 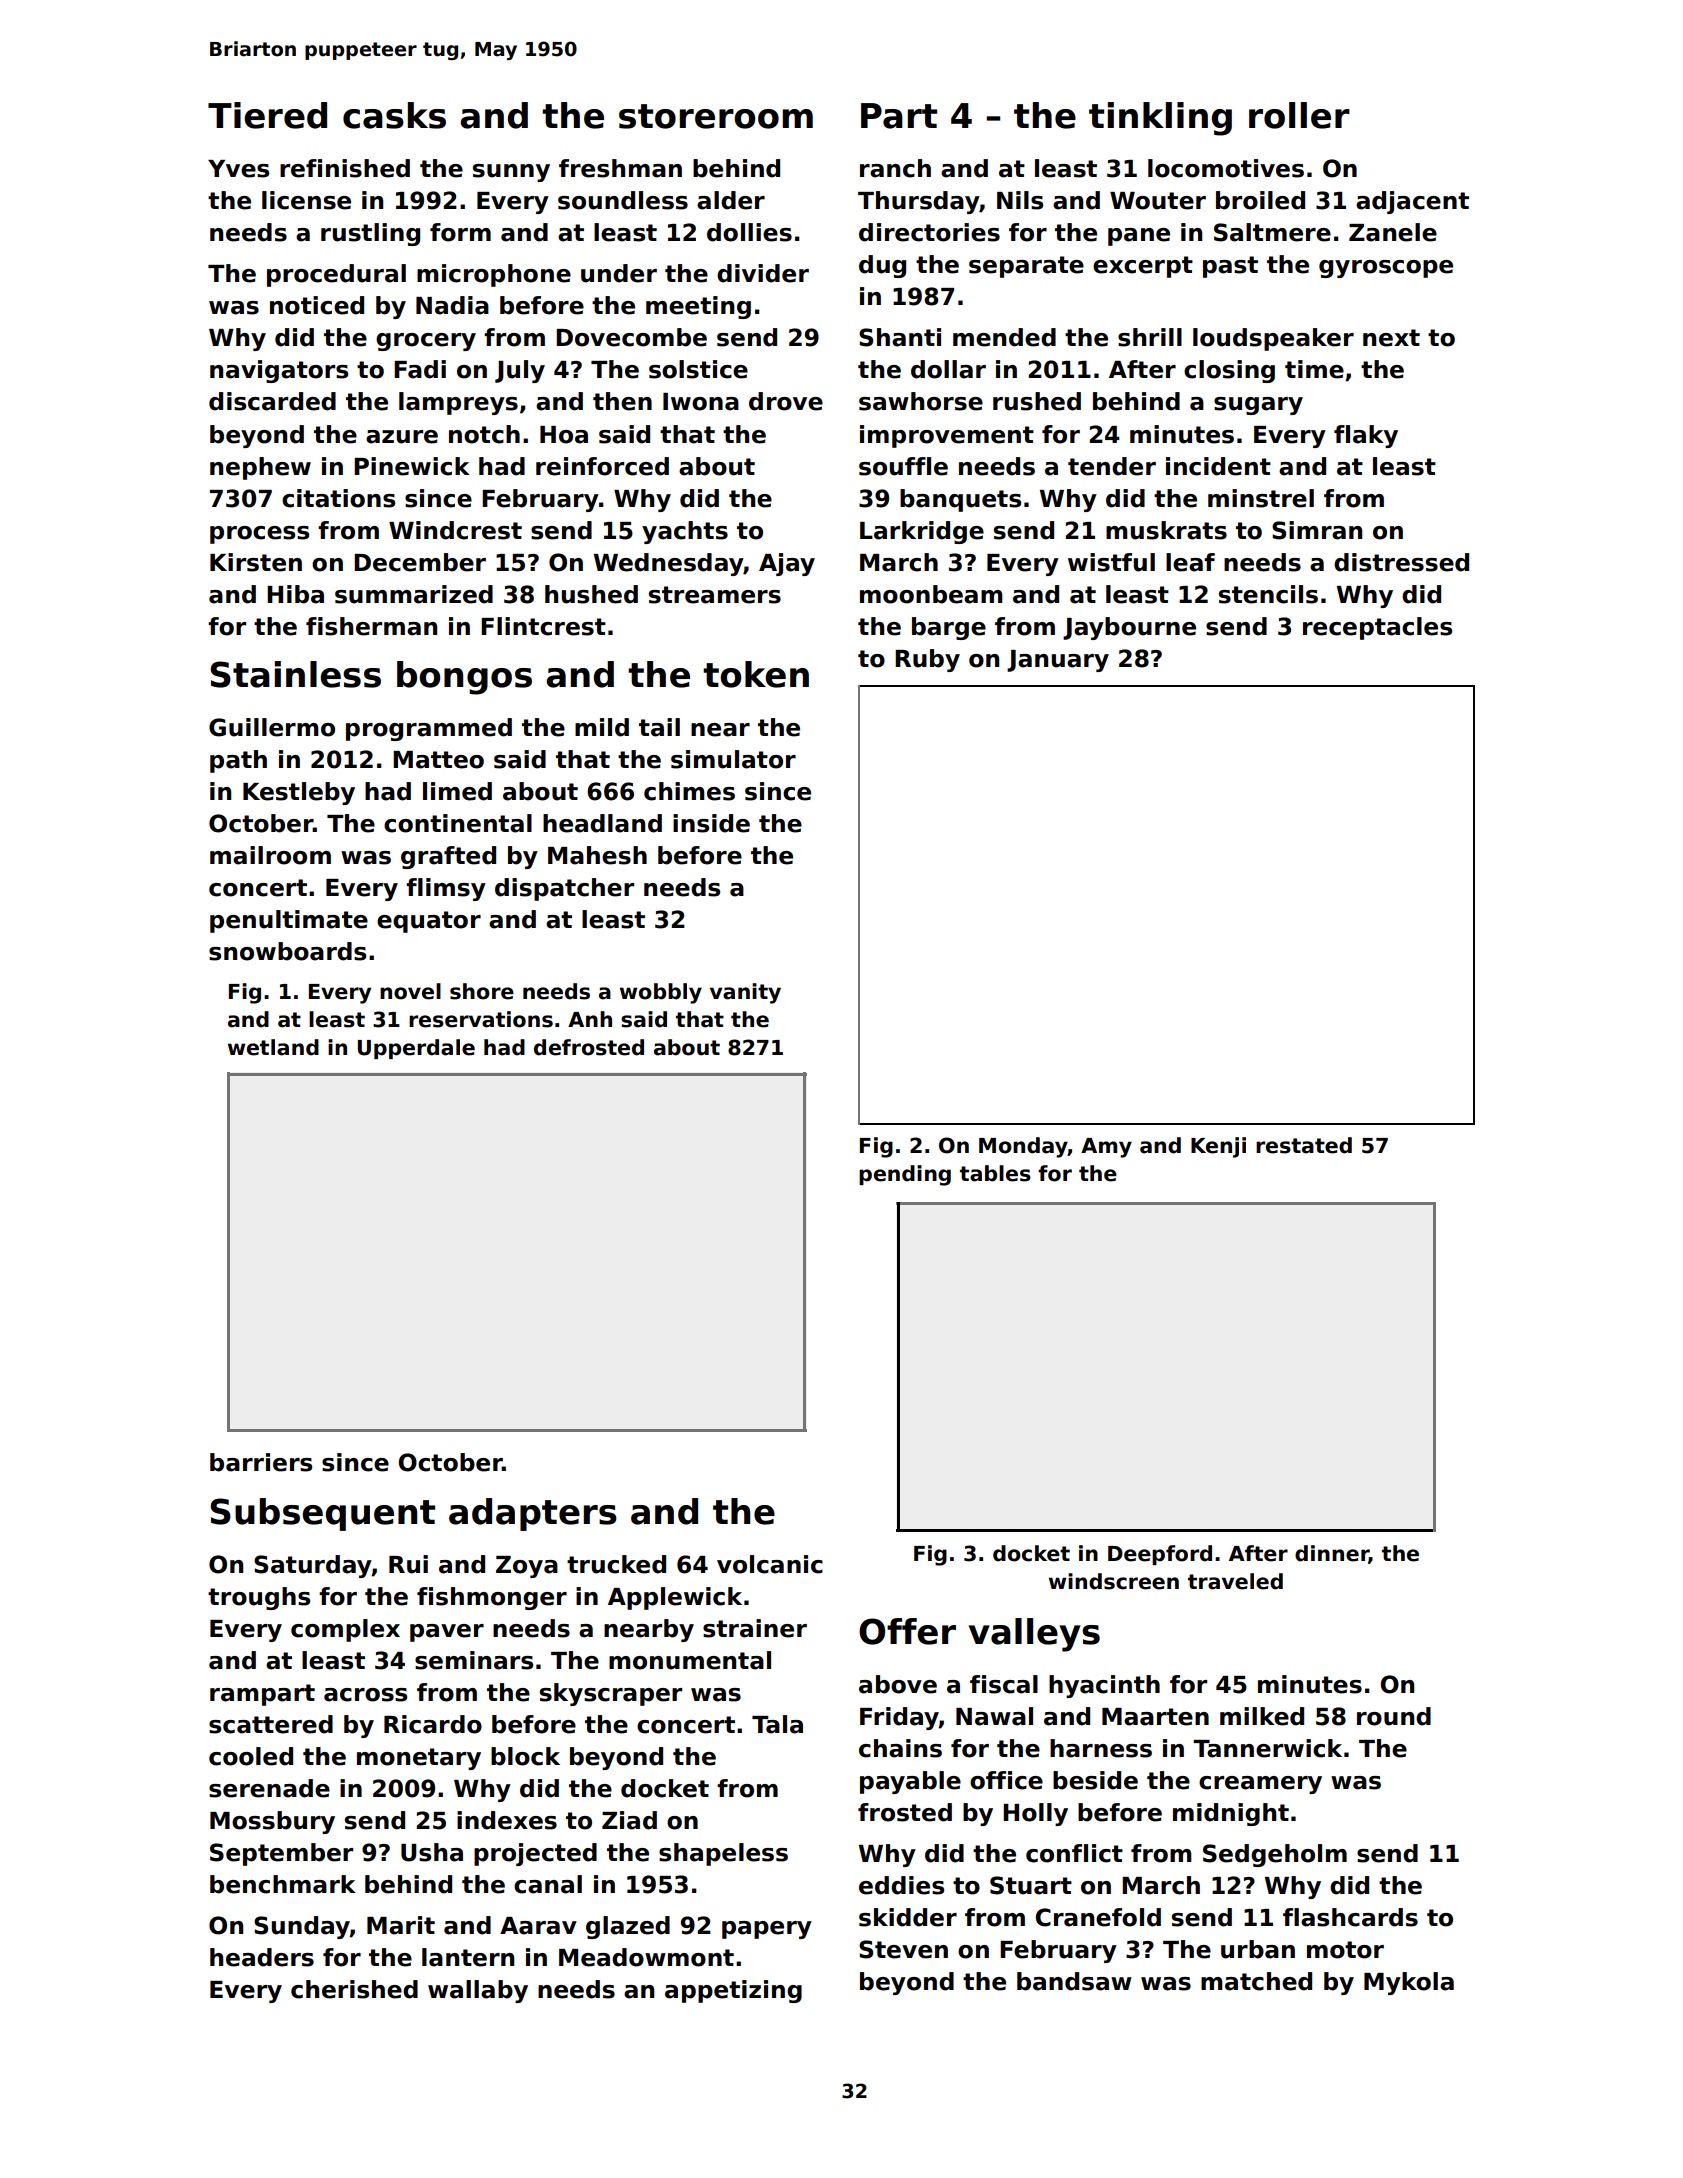 What do you see at coordinates (767, 1930) in the document?
I see `papery` at bounding box center [767, 1930].
